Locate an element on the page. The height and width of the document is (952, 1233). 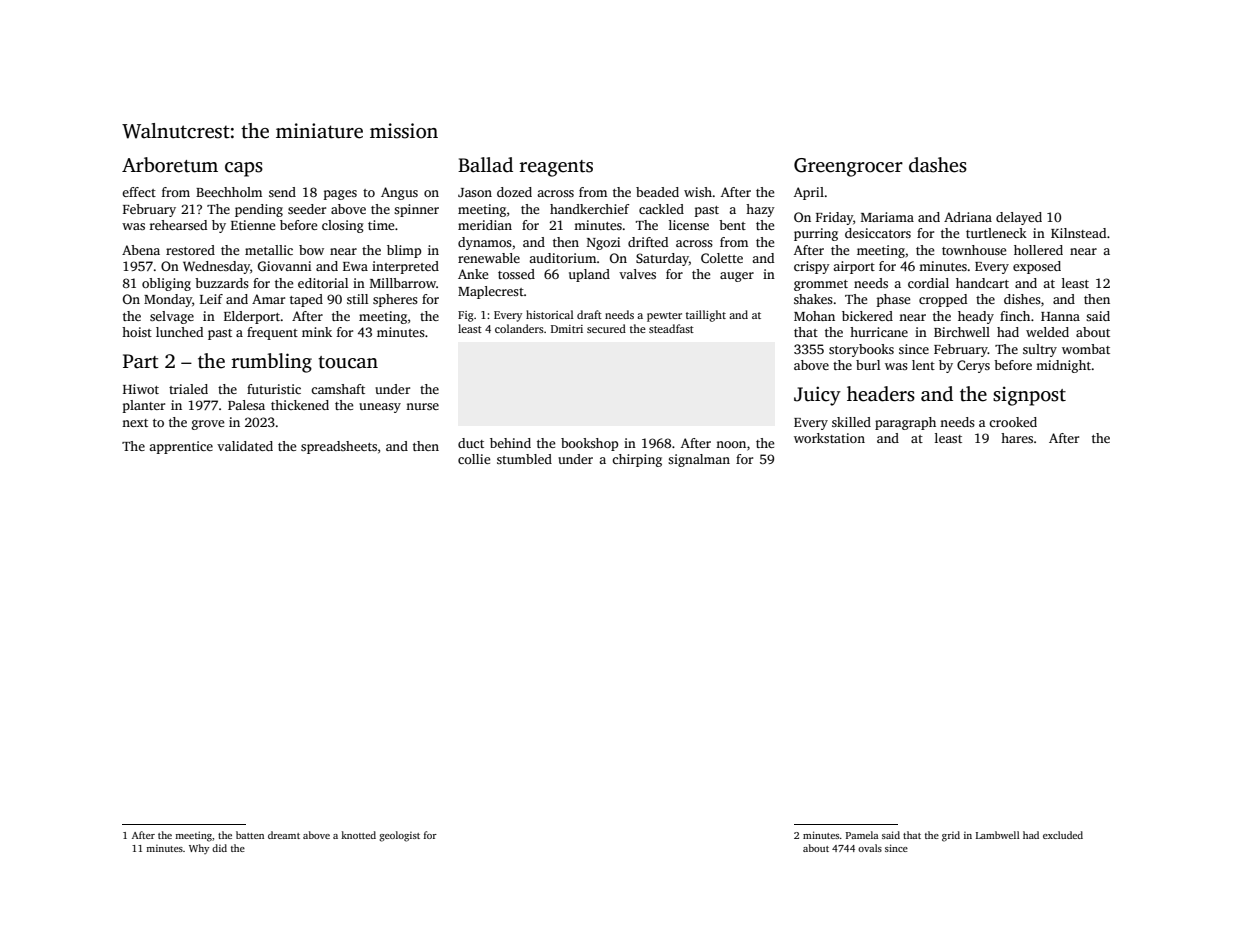
geologist is located at coordinates (399, 836).
